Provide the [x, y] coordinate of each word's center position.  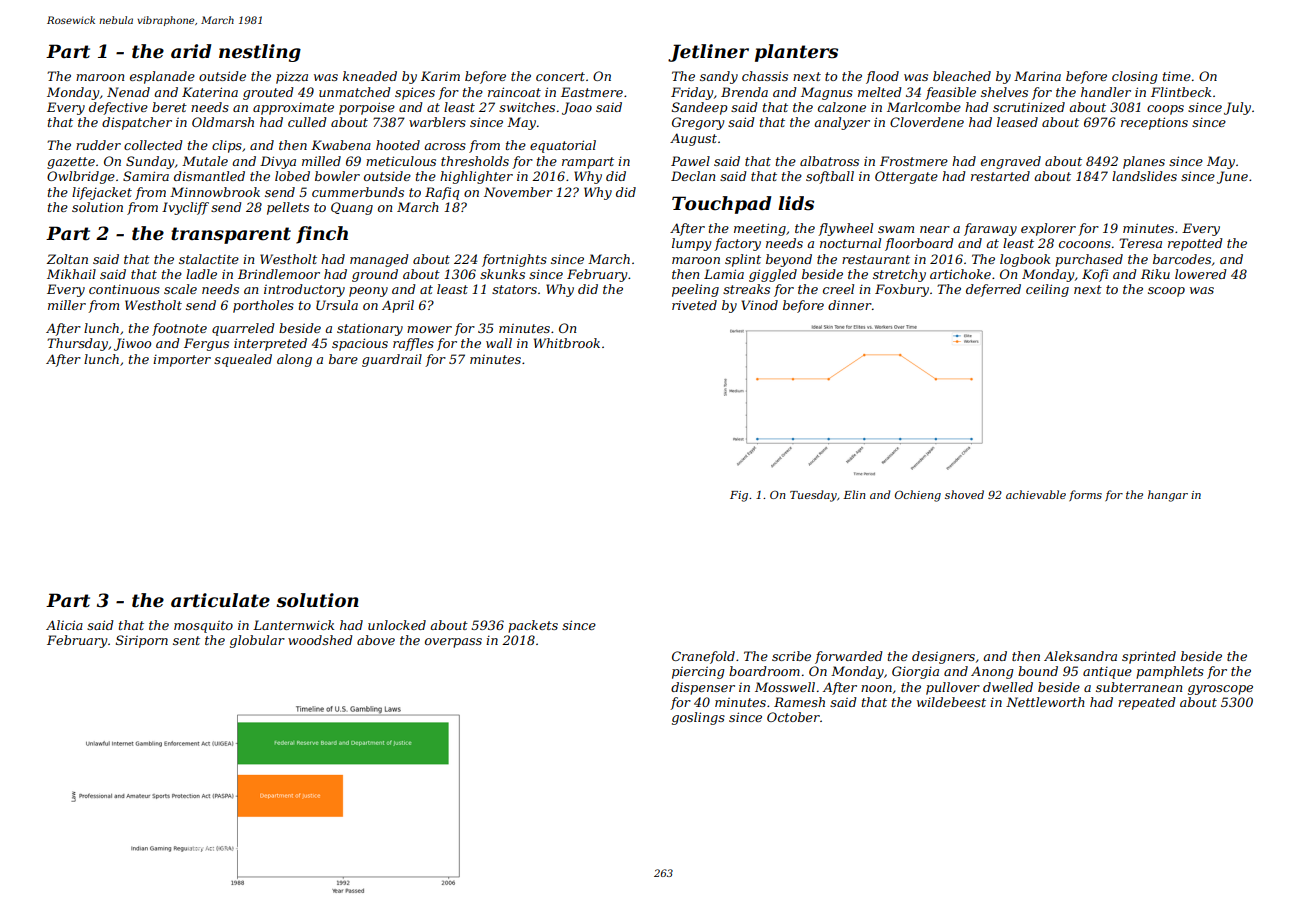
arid [191, 51]
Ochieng [918, 496]
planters [796, 53]
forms [1085, 495]
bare [343, 359]
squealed [243, 360]
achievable [1036, 494]
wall [499, 343]
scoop [1166, 292]
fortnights [514, 260]
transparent [231, 235]
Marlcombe [924, 107]
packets [533, 626]
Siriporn [142, 641]
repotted [1195, 244]
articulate [220, 600]
